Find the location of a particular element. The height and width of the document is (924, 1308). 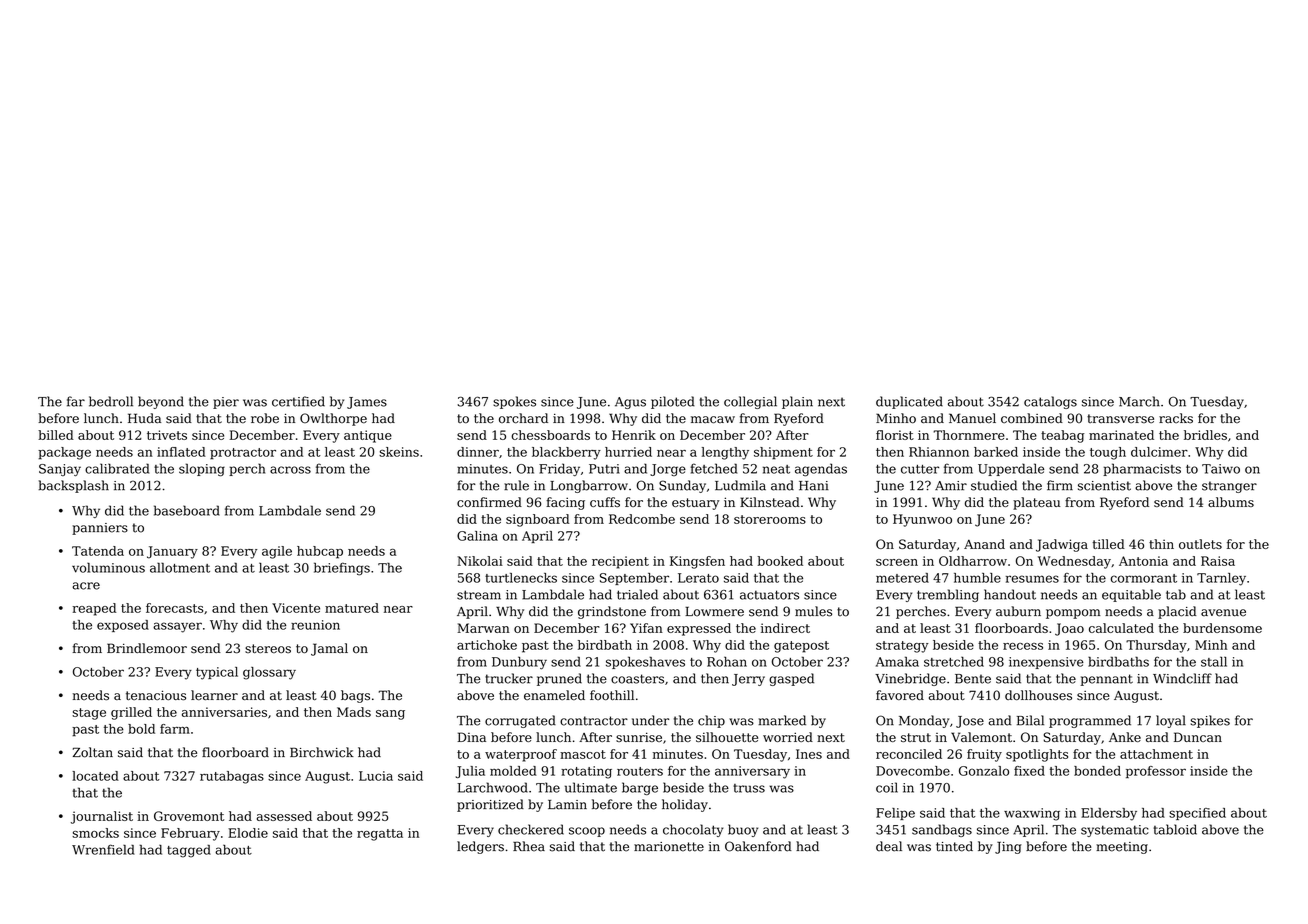

placid is located at coordinates (1177, 612).
